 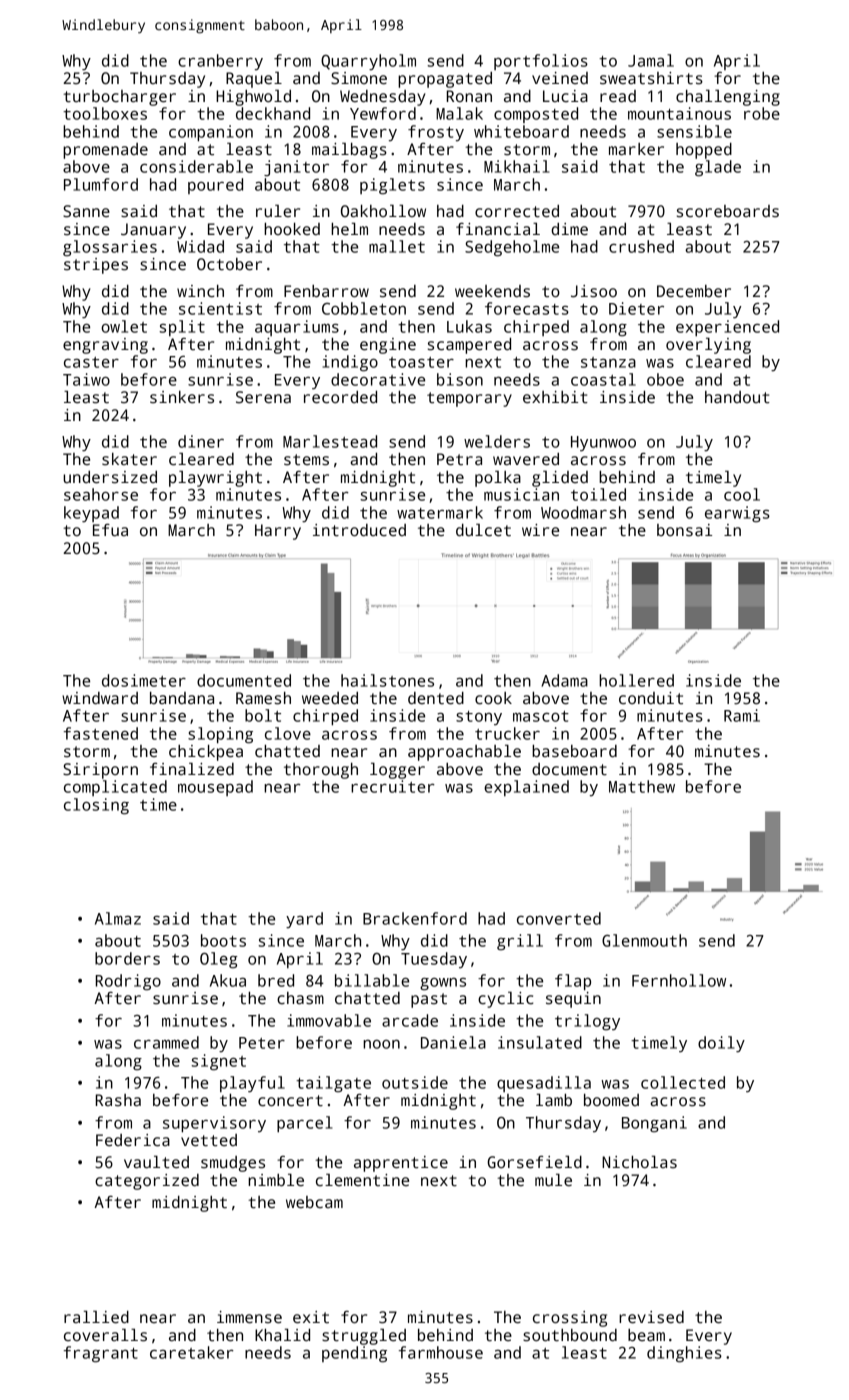 I want to click on mousepad, so click(x=215, y=788).
